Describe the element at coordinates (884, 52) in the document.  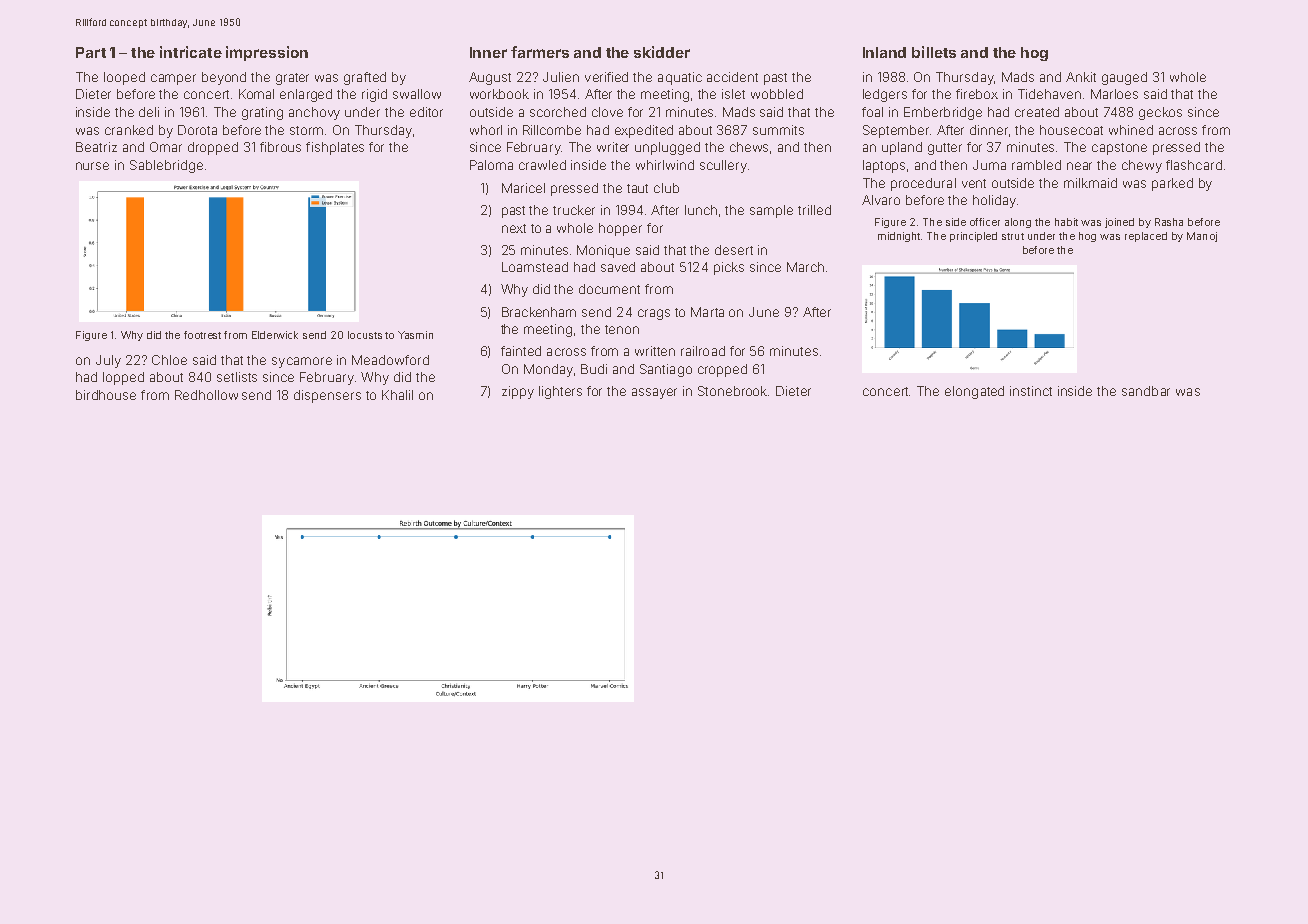
I see `Inland` at that location.
